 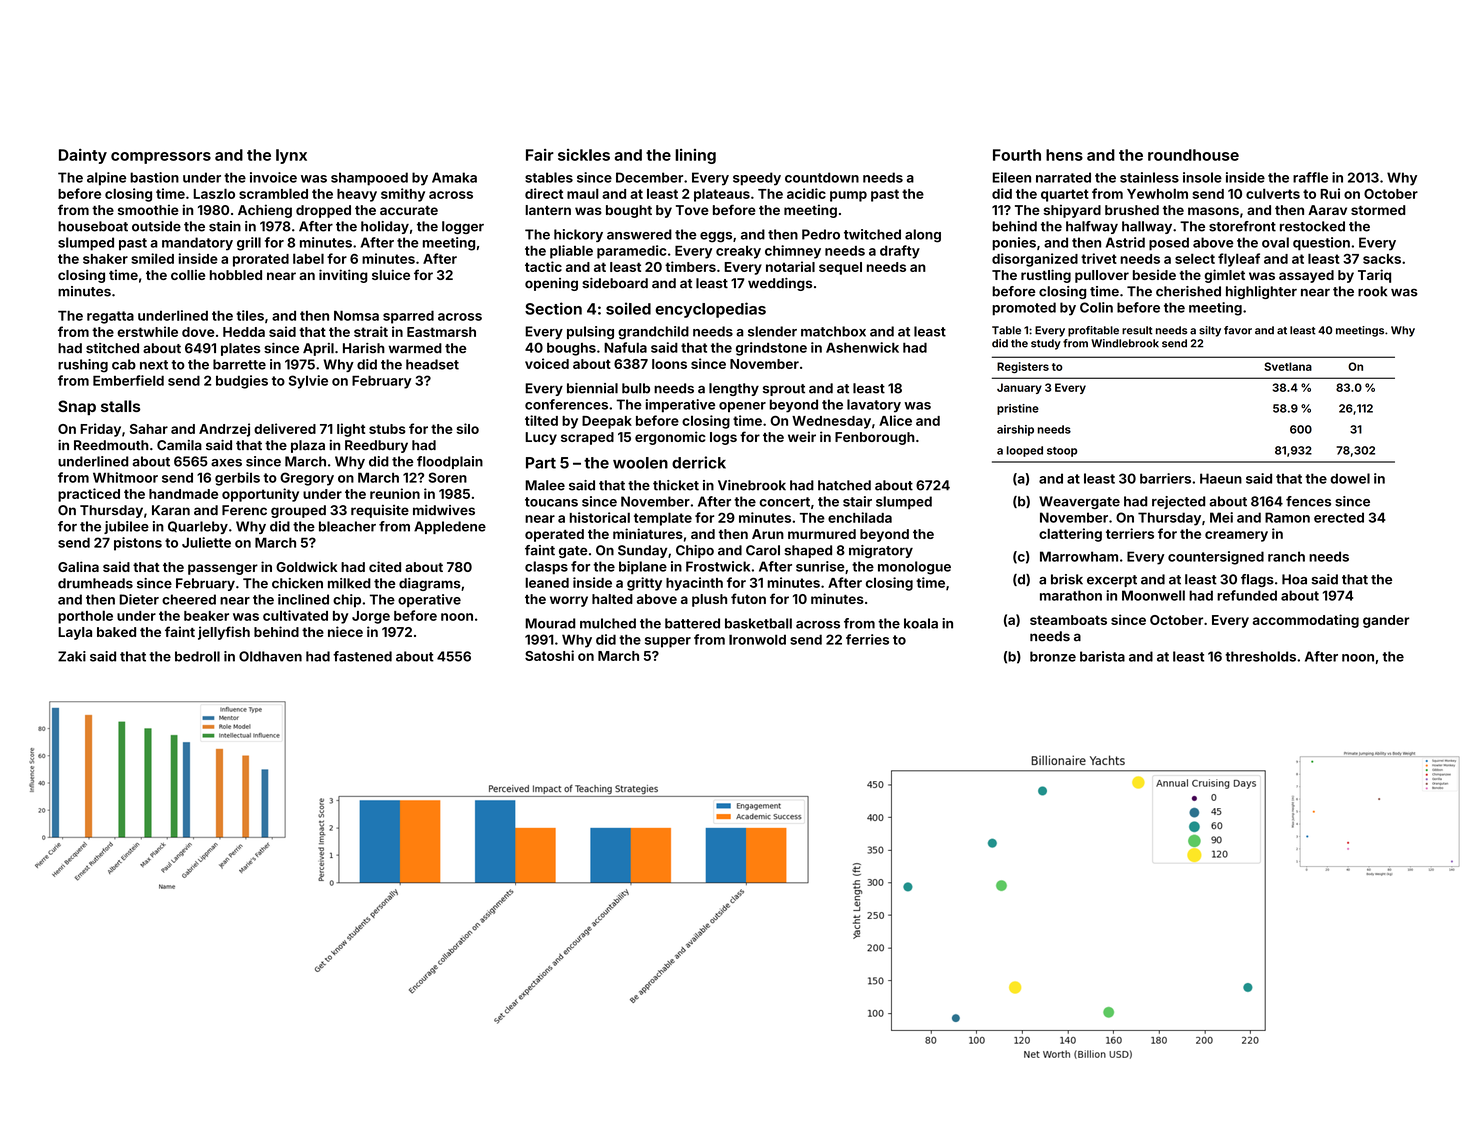 I want to click on Sylvie, so click(x=308, y=382).
